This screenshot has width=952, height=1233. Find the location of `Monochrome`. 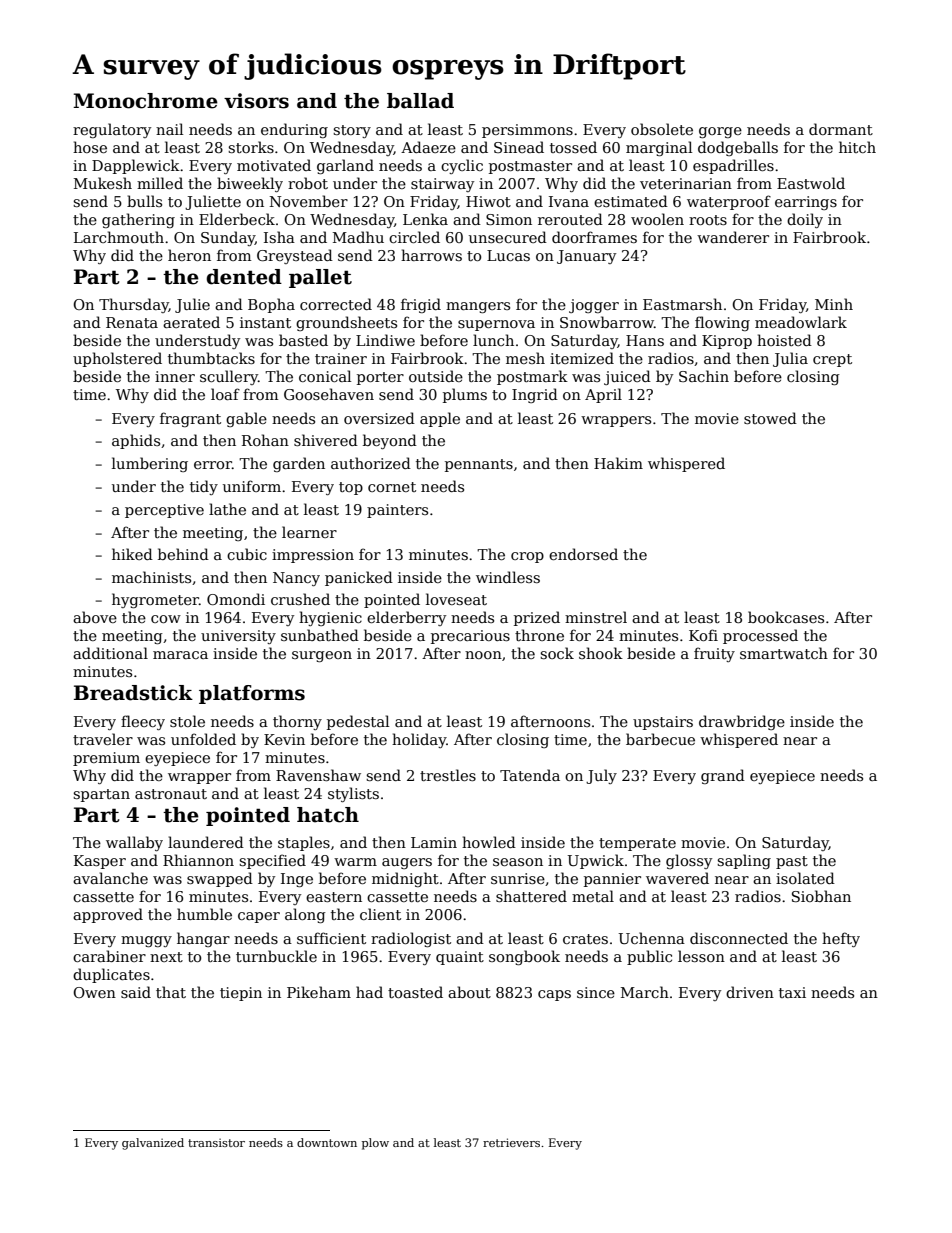

Monochrome is located at coordinates (145, 101).
